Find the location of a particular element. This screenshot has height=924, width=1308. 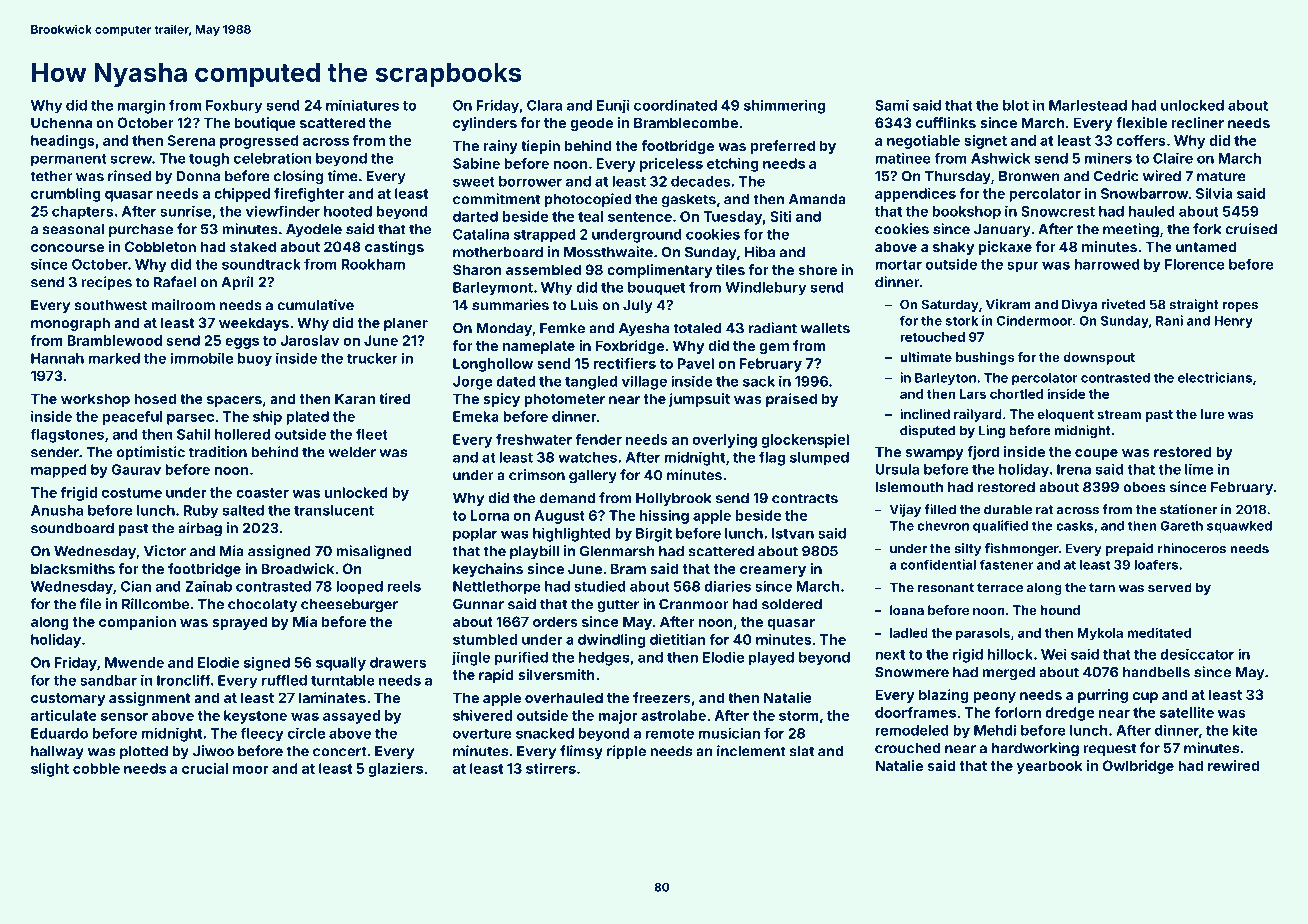

Mossthwaite is located at coordinates (608, 252).
